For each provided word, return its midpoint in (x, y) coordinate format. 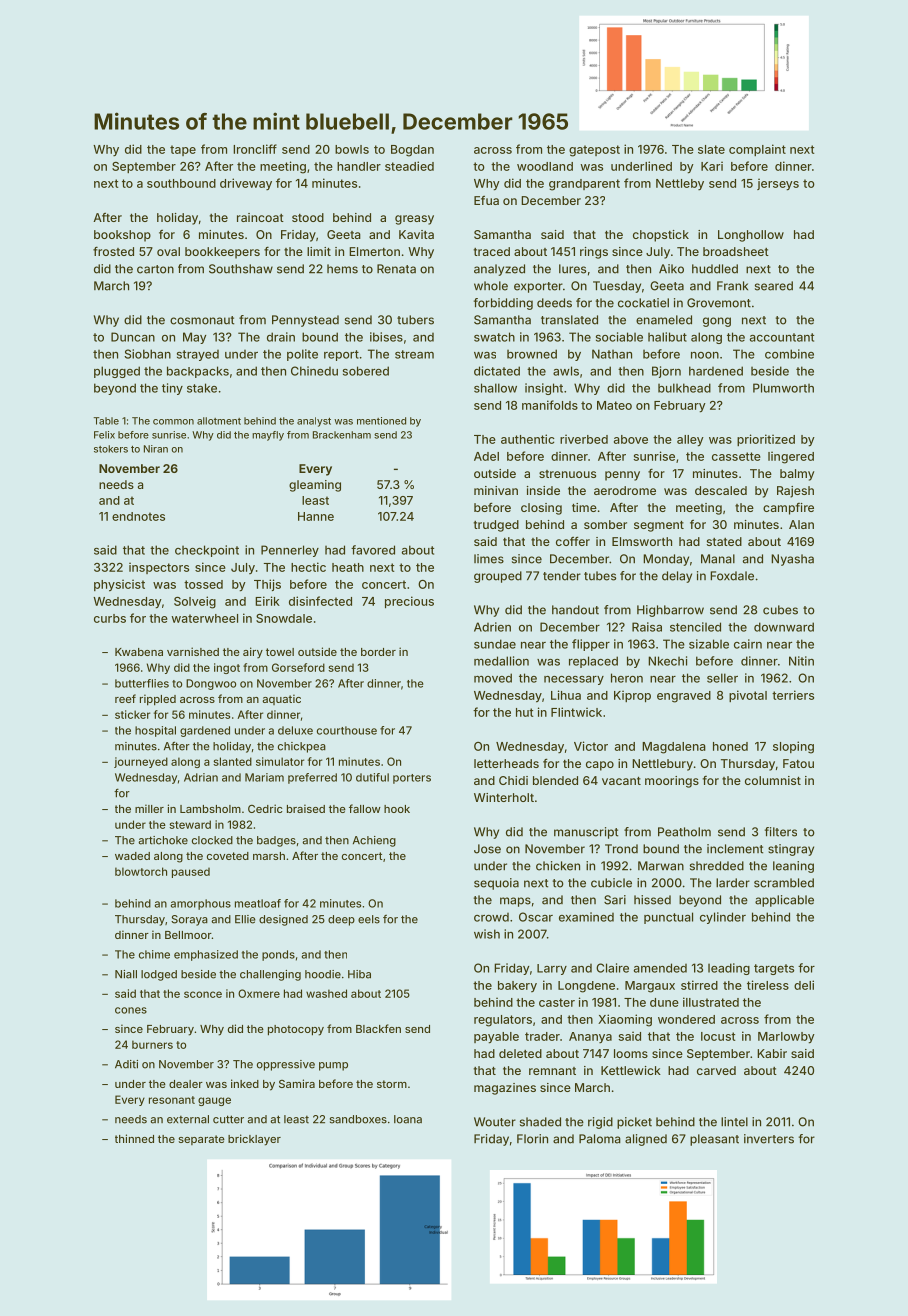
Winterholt (504, 797)
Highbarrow (670, 611)
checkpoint (207, 551)
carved (716, 1070)
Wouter (495, 1122)
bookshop (122, 236)
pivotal (748, 696)
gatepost (594, 151)
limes (489, 559)
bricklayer (254, 1140)
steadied (409, 166)
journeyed (141, 762)
